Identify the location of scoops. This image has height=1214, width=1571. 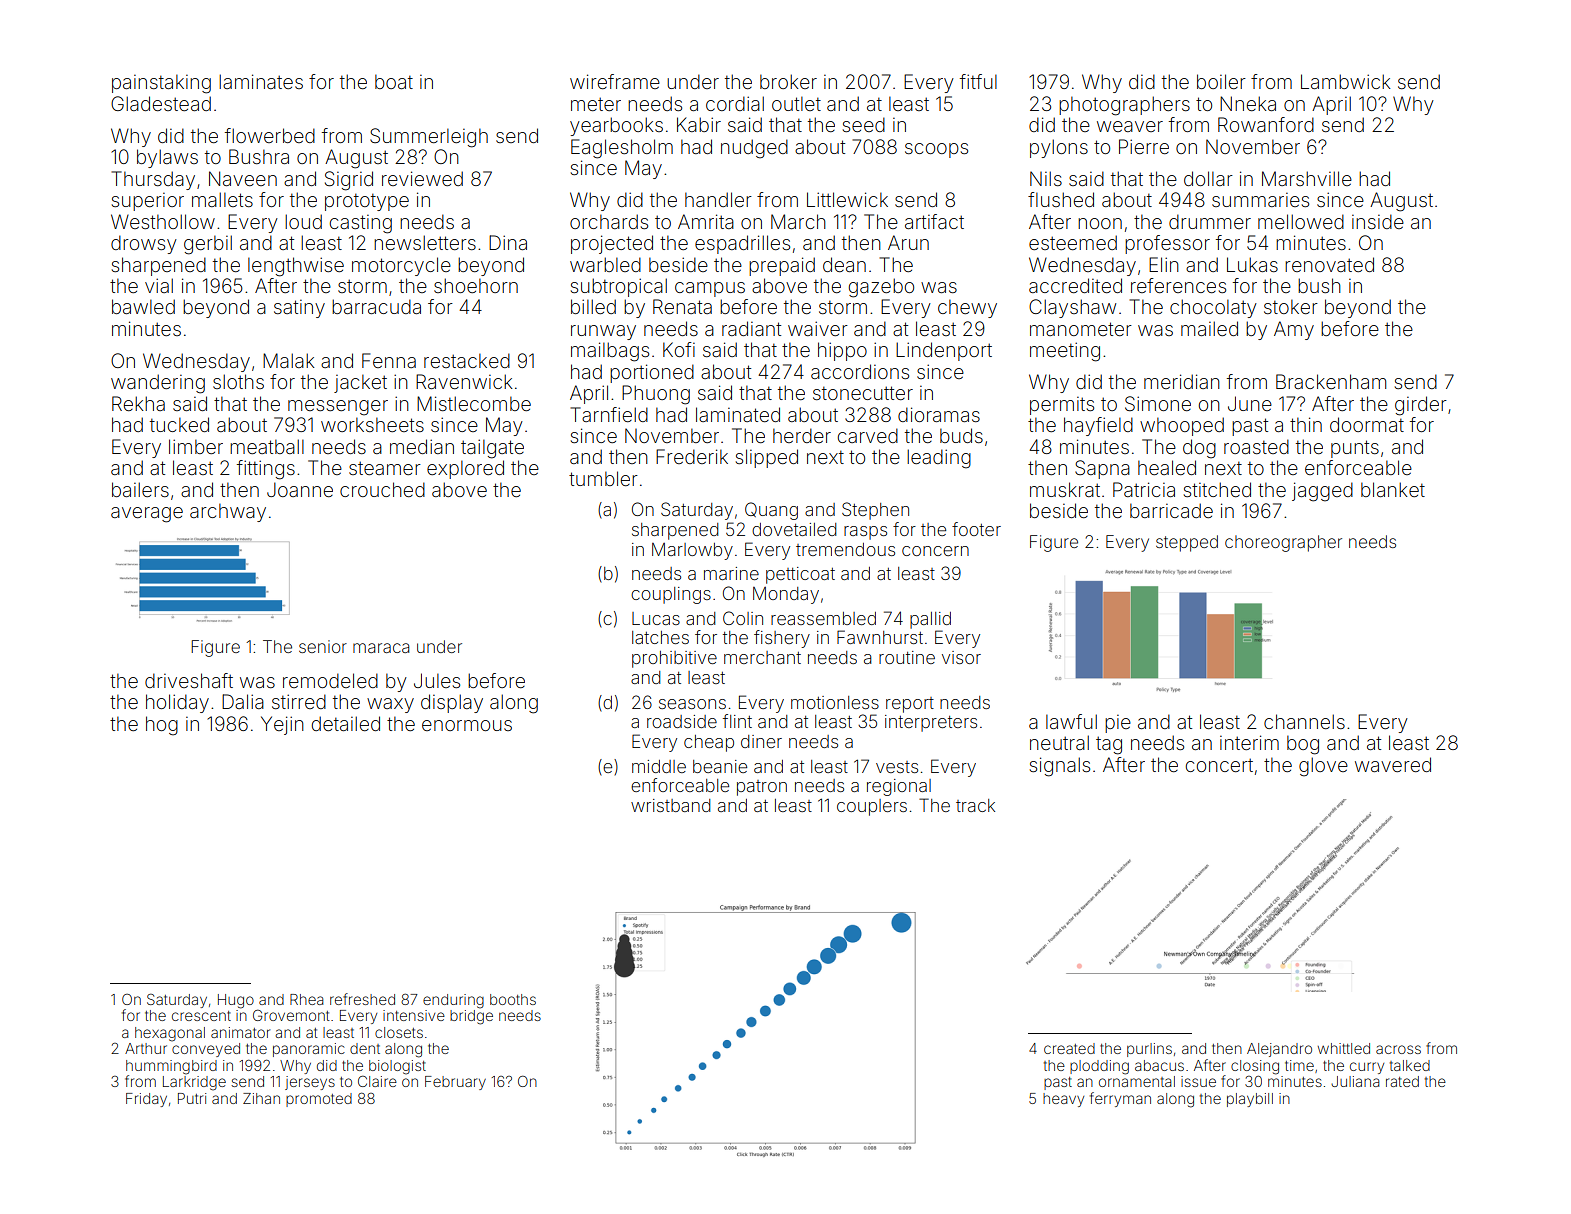
(936, 150).
